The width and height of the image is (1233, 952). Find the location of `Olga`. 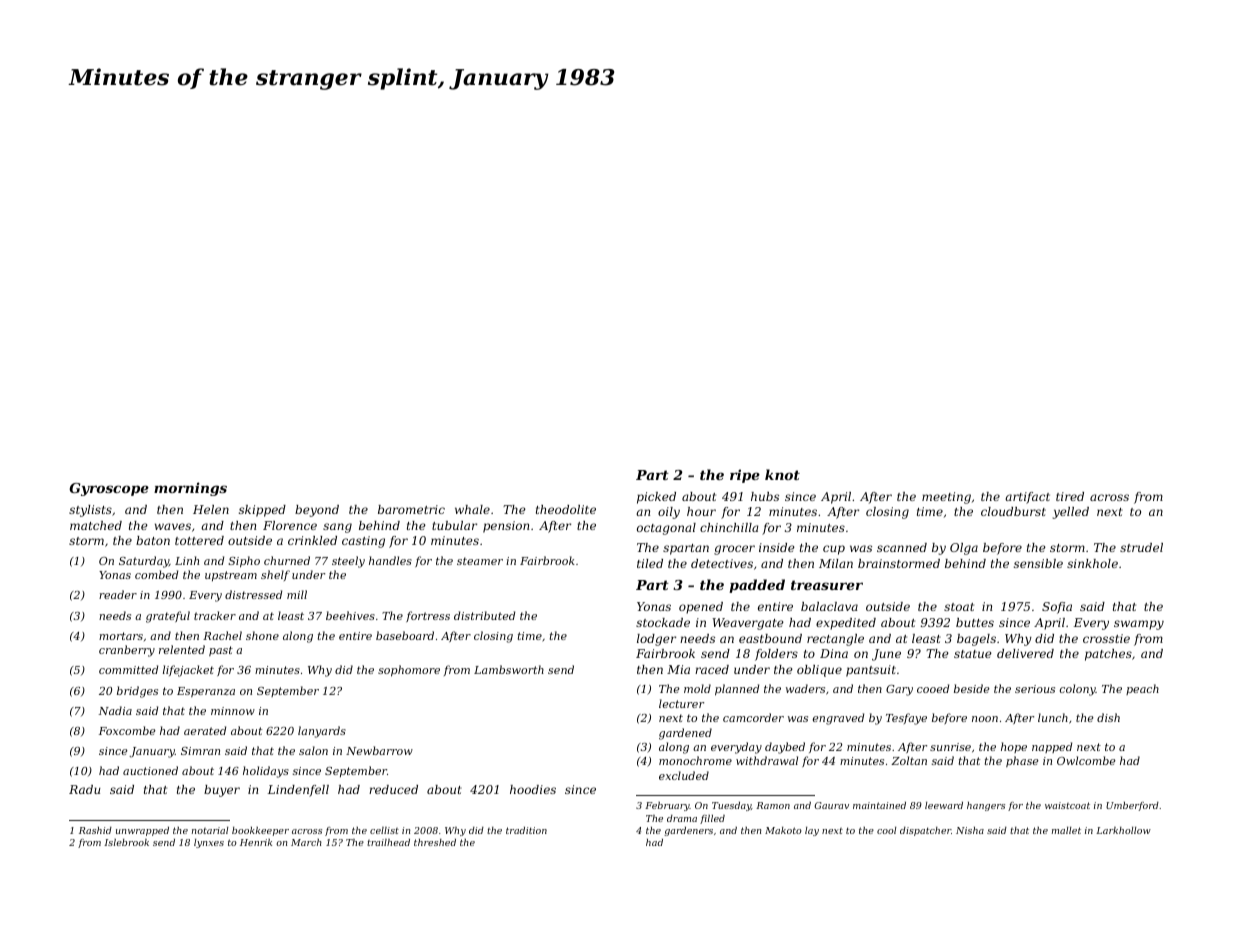

Olga is located at coordinates (964, 549).
